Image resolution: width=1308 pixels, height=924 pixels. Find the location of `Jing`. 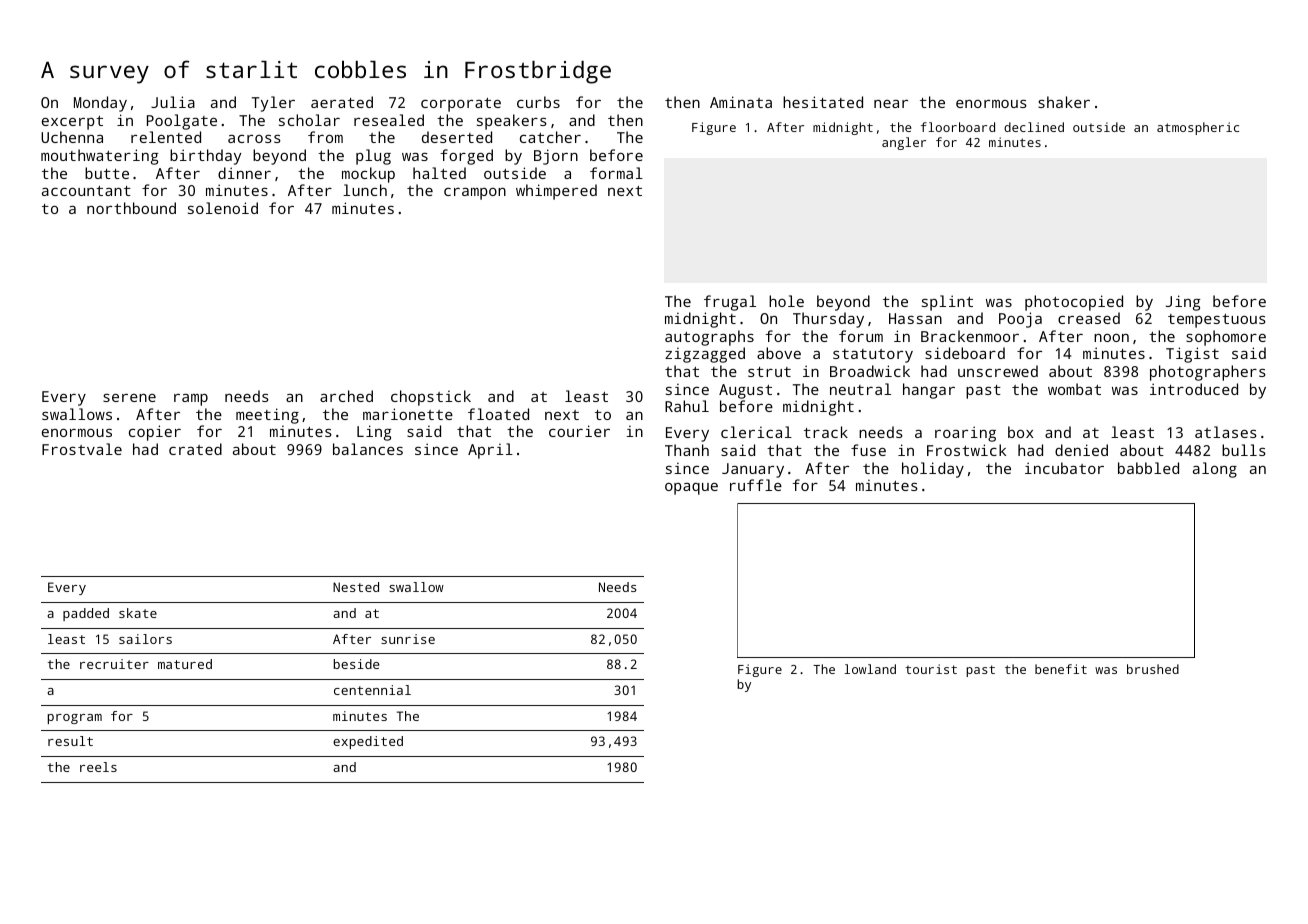

Jing is located at coordinates (1183, 303).
